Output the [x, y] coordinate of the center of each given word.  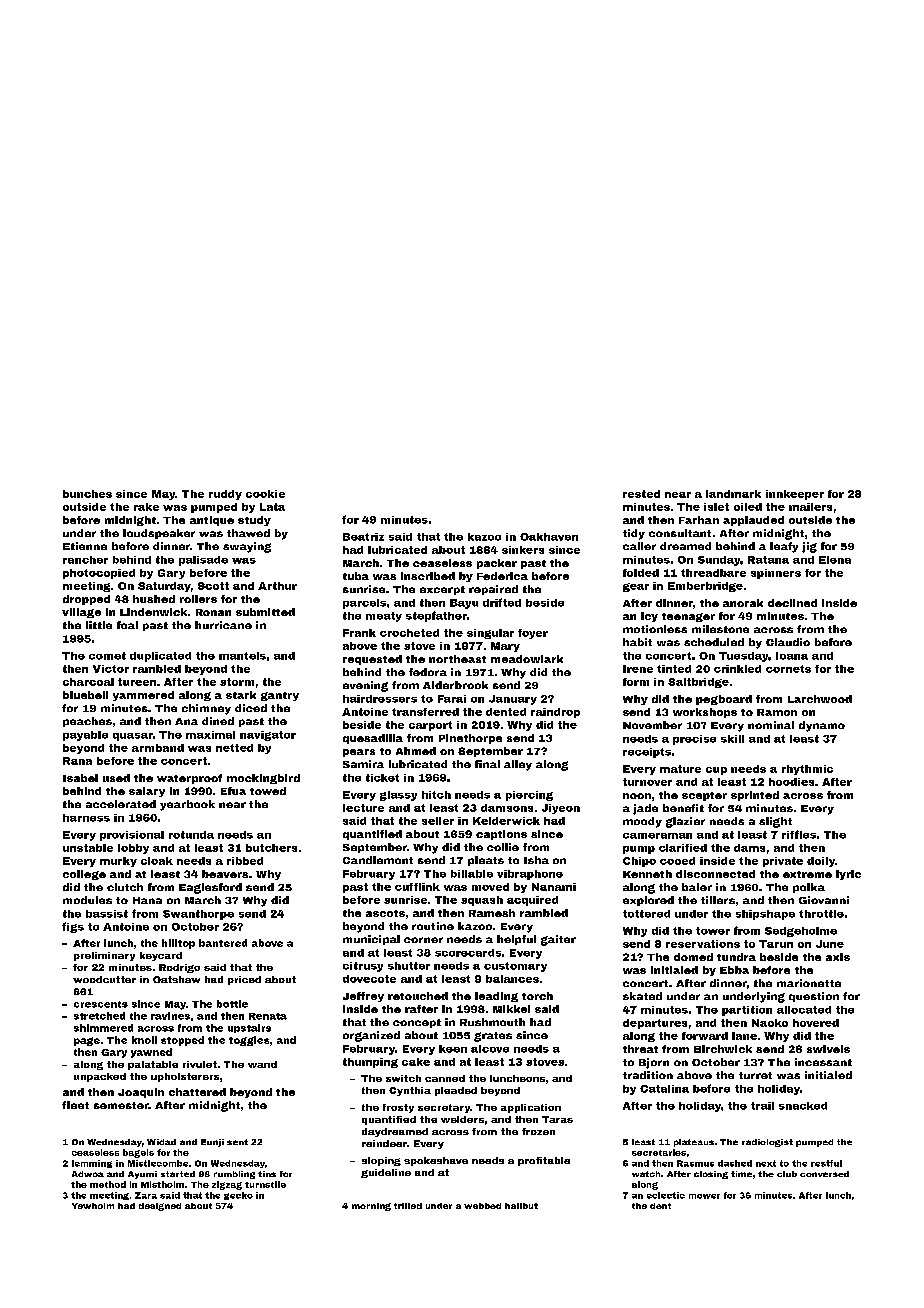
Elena [835, 560]
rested [641, 494]
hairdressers [380, 699]
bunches [87, 494]
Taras [557, 1119]
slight [775, 822]
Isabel [80, 778]
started [178, 1174]
